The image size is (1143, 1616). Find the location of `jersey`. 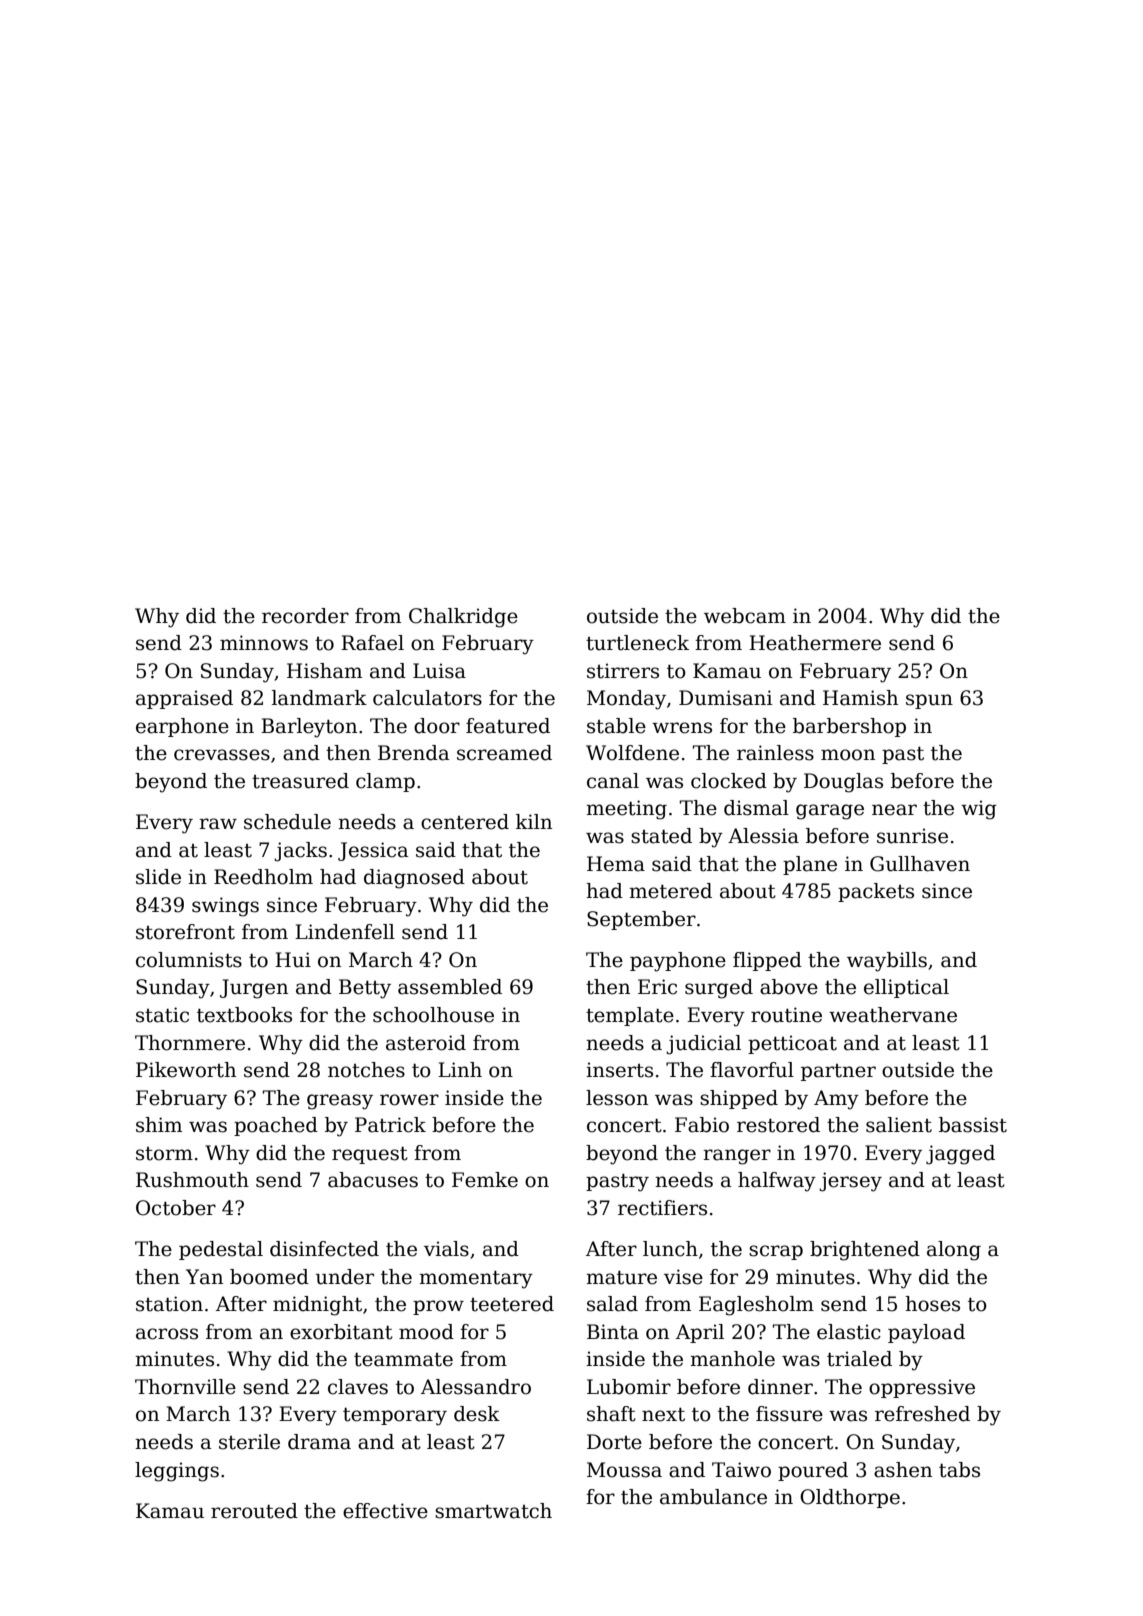

jersey is located at coordinates (850, 1182).
